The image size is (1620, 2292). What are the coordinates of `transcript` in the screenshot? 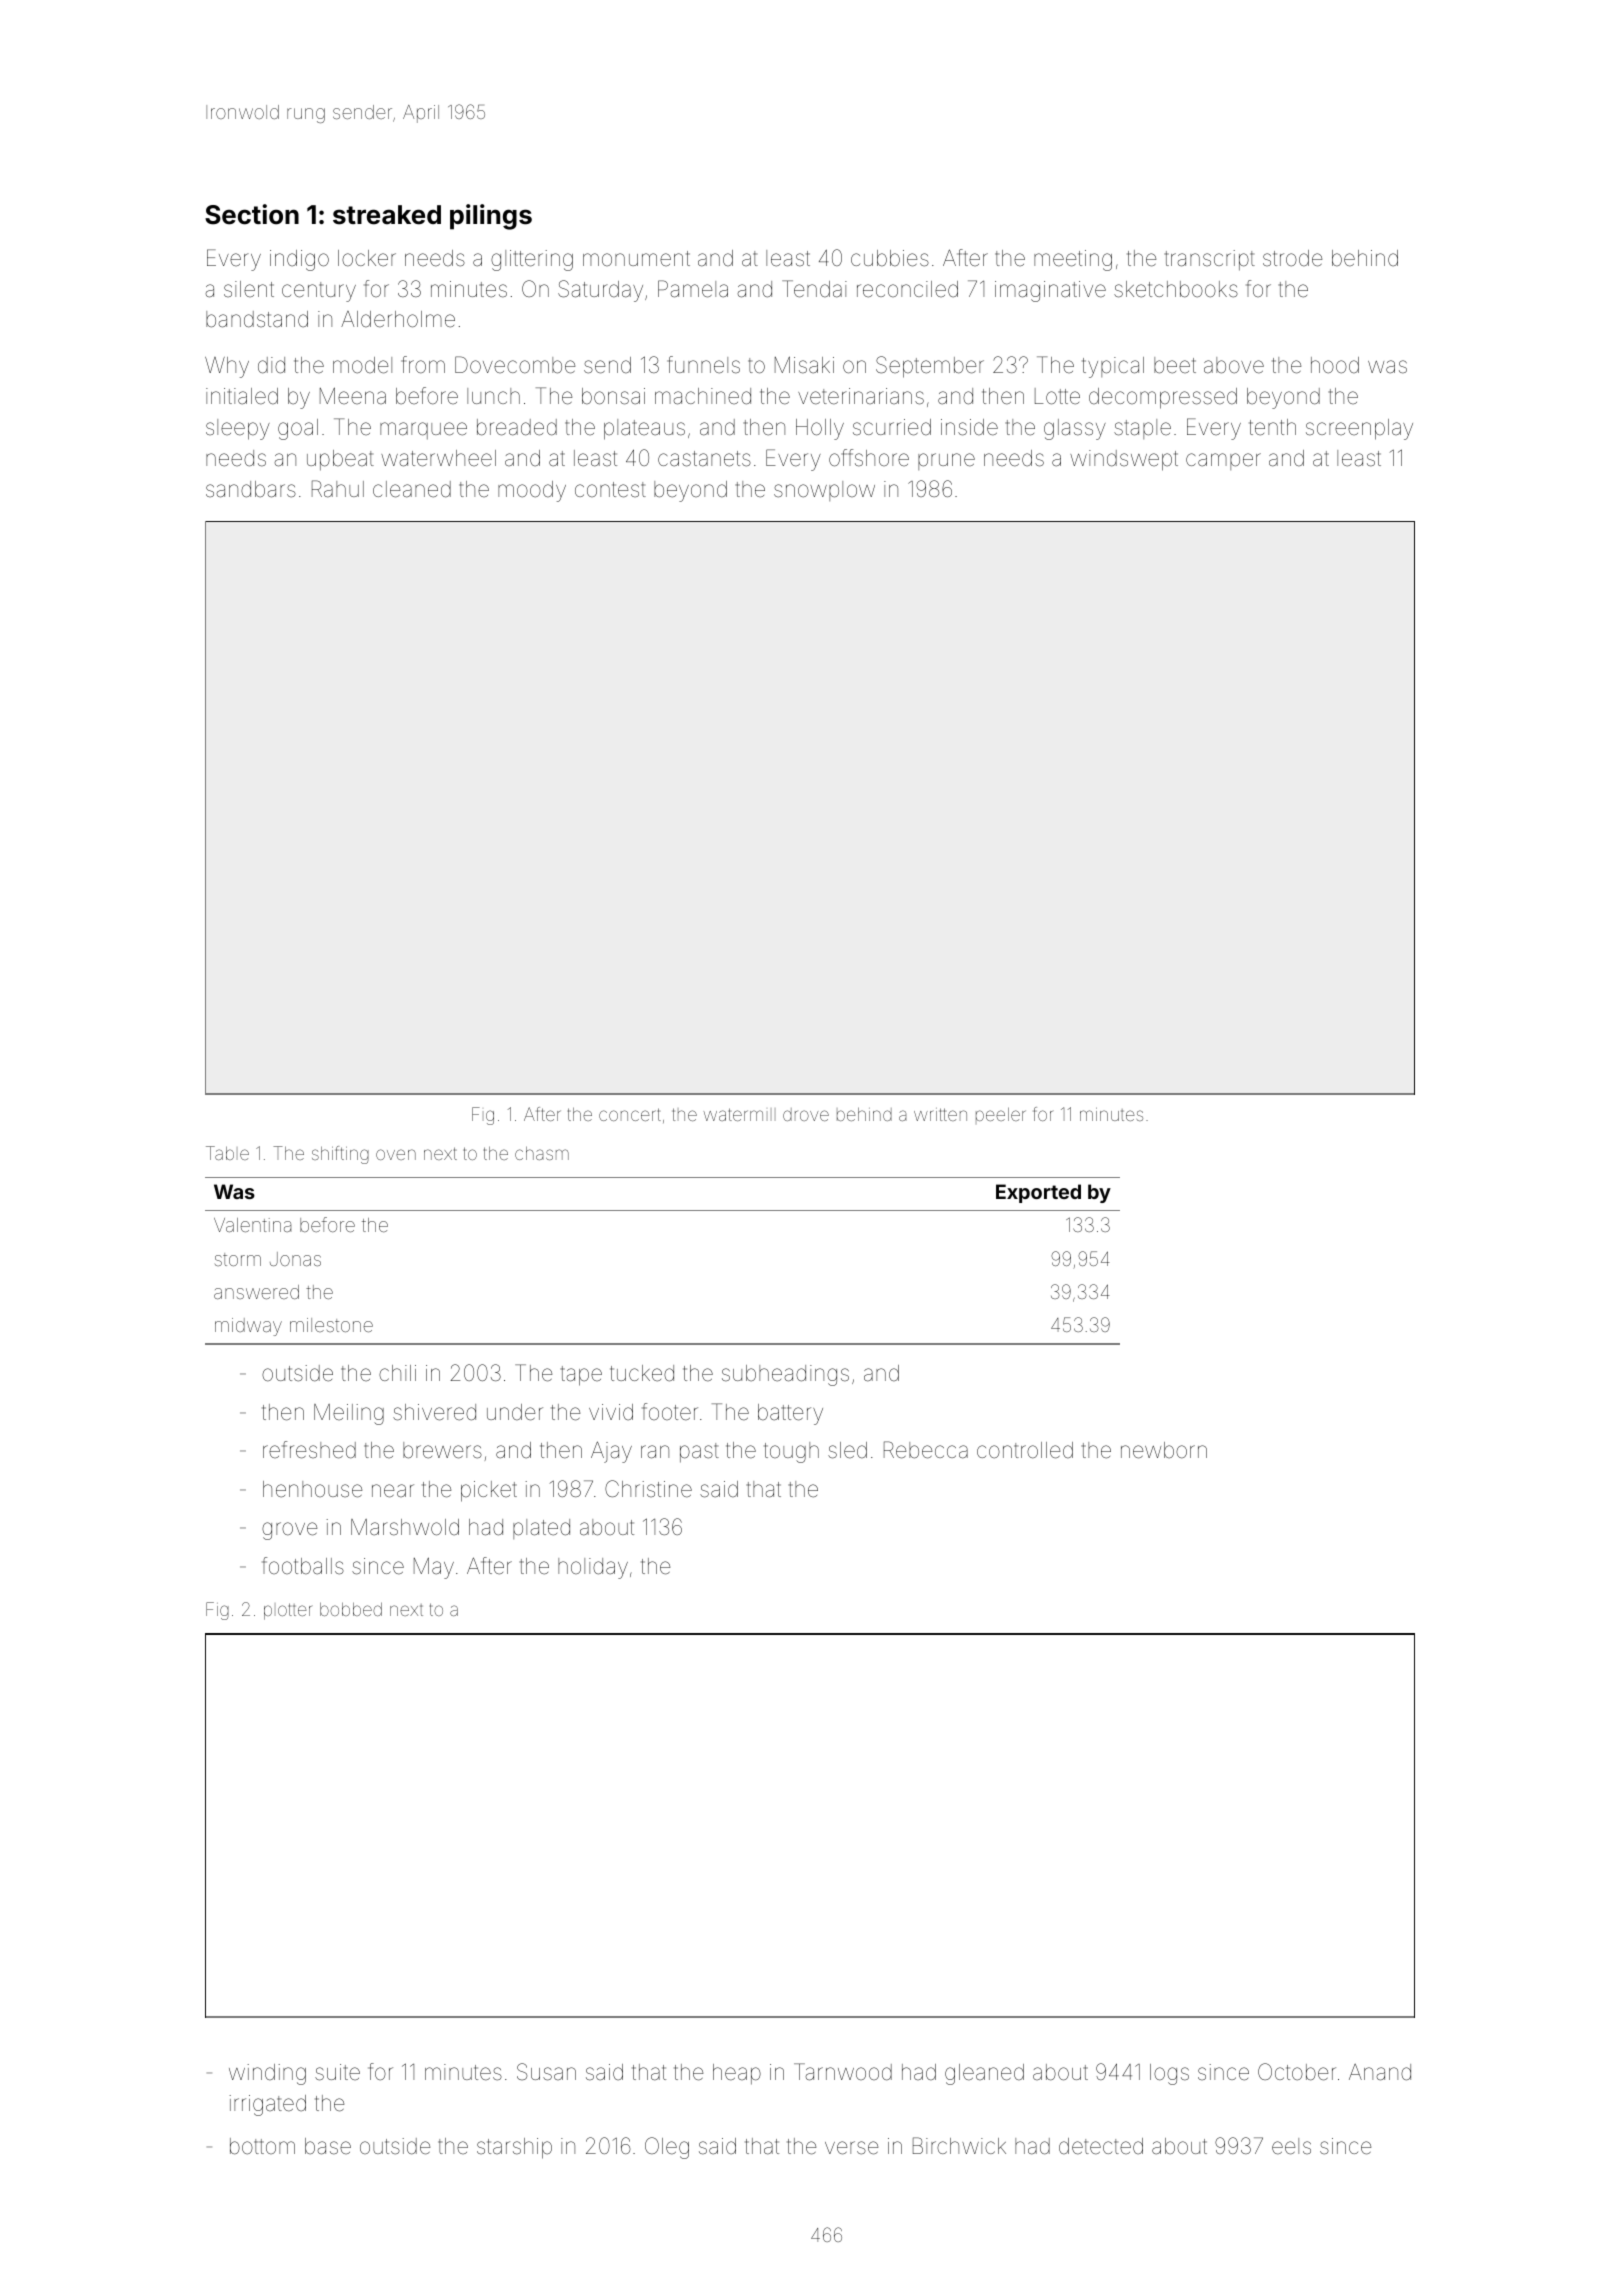 It's located at (1210, 260).
